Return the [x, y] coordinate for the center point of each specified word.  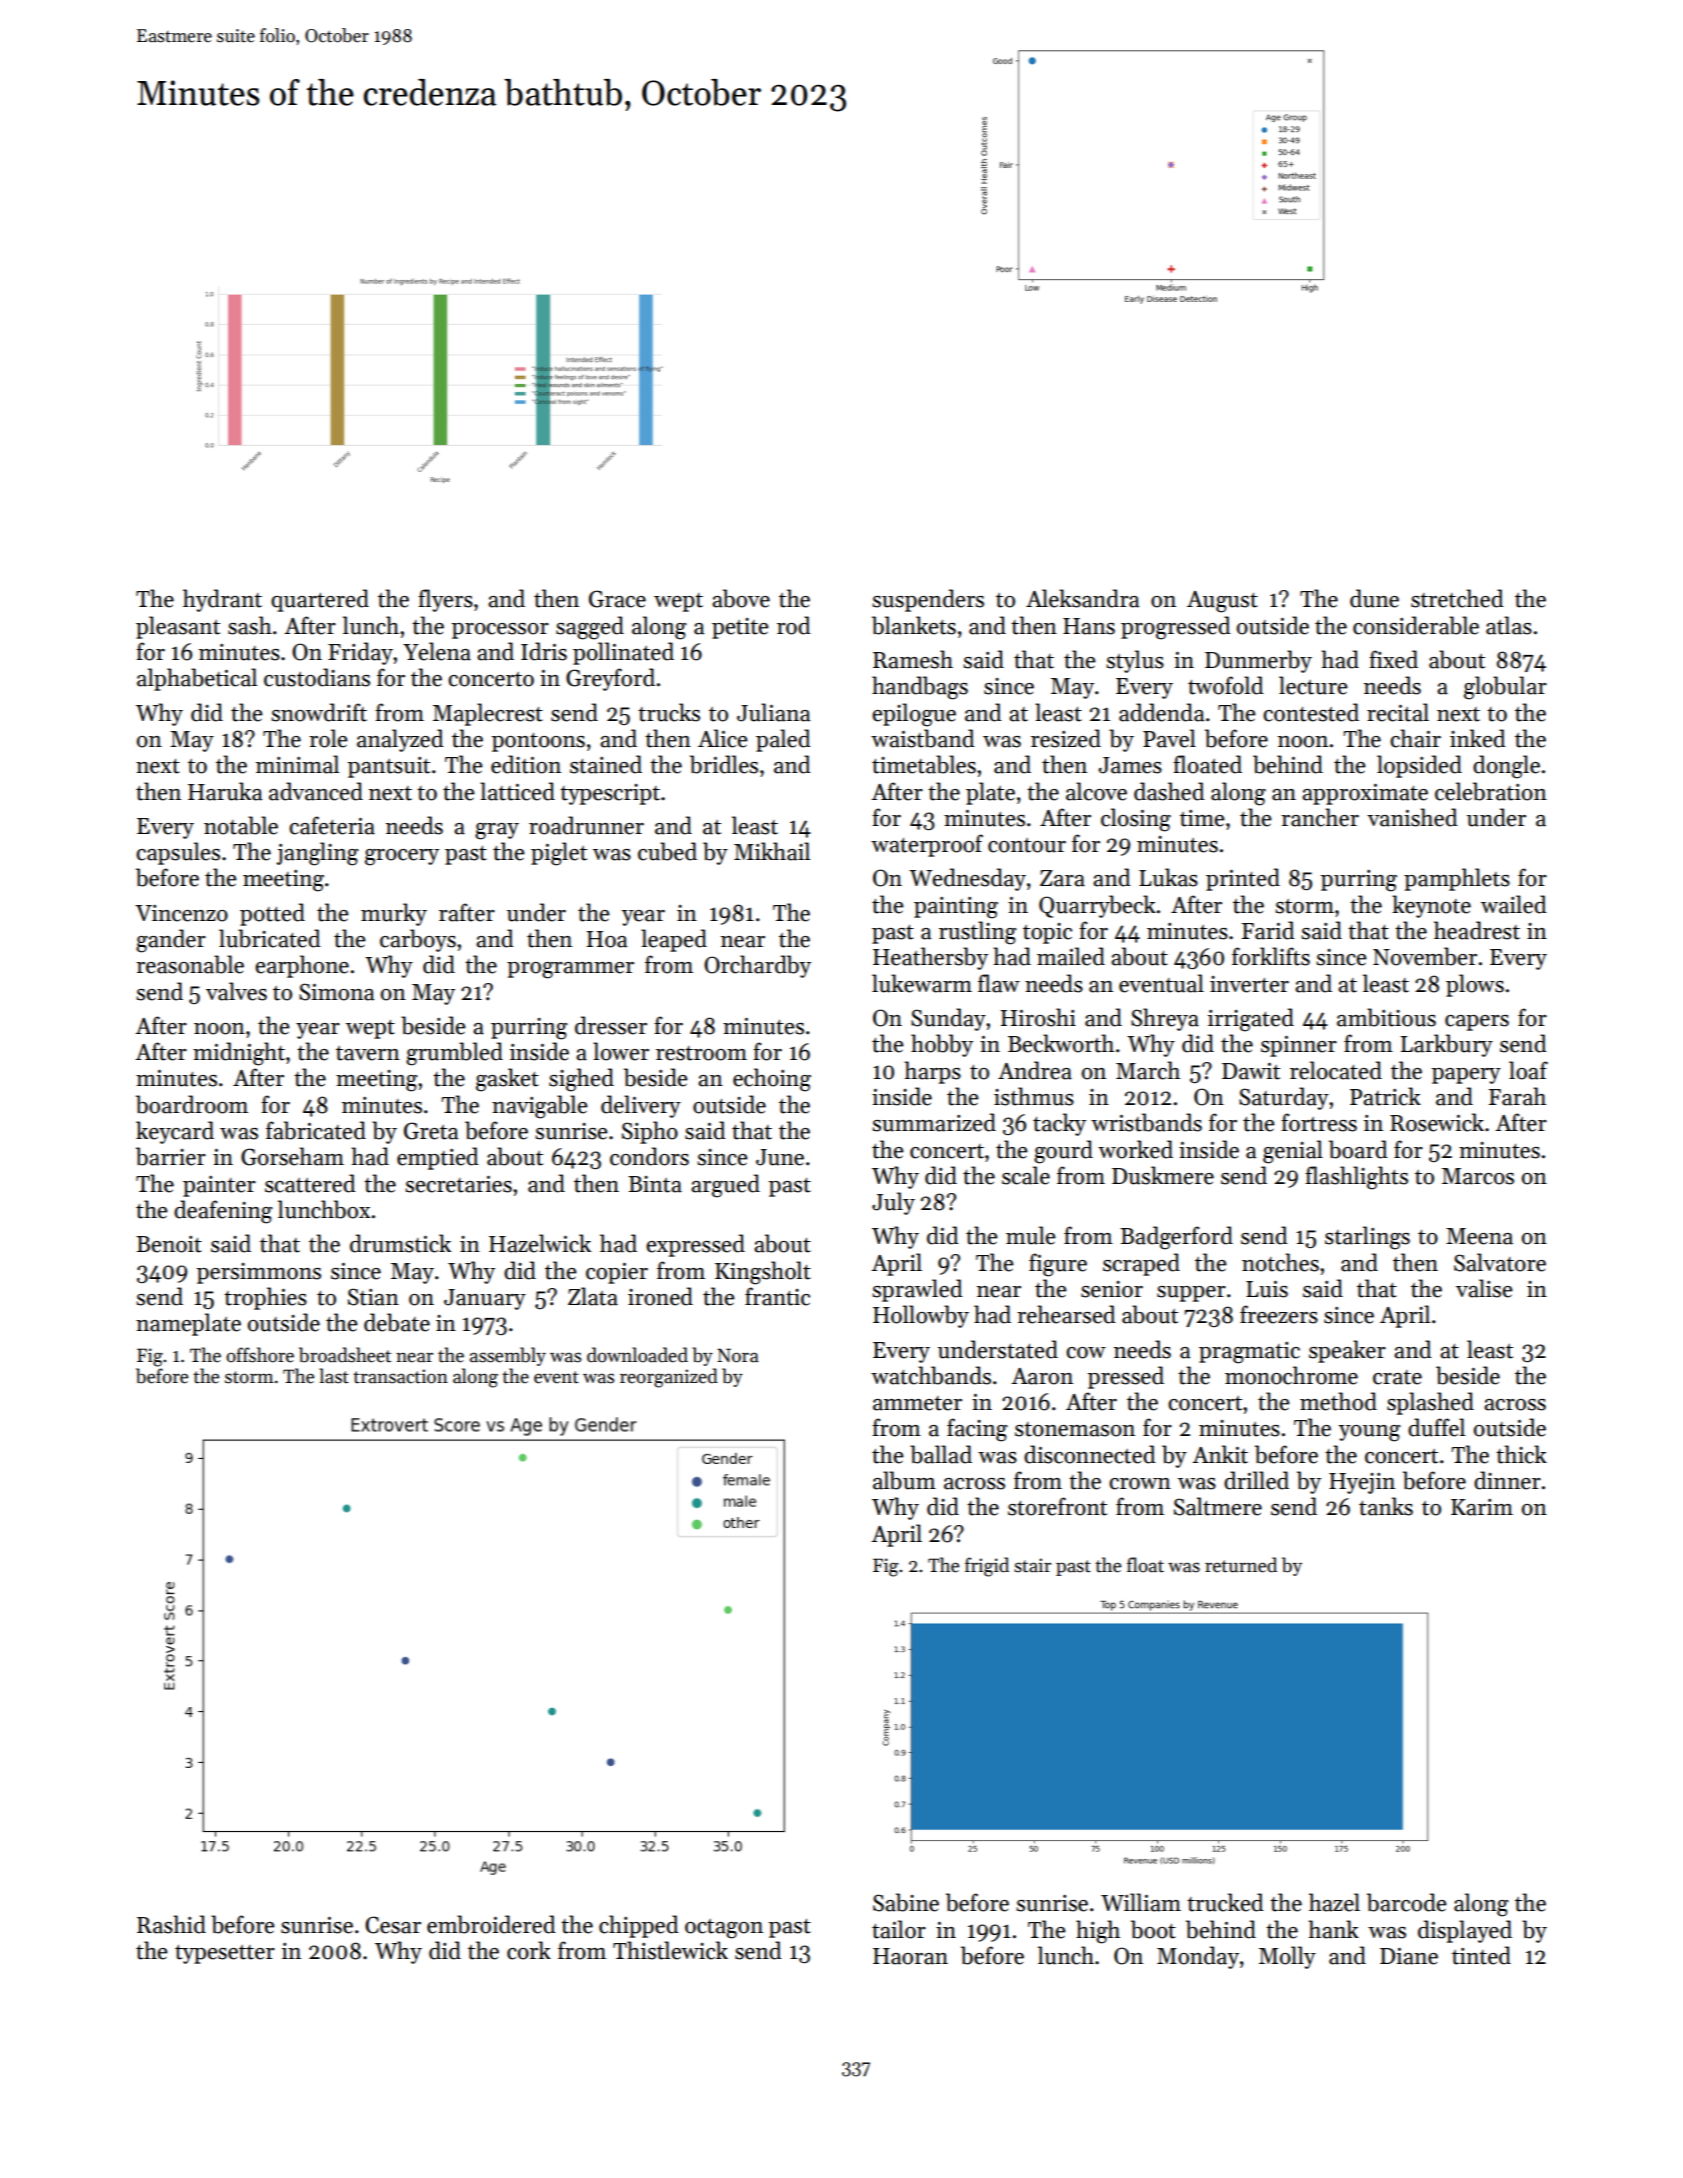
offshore [260, 1355]
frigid [987, 1567]
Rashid [171, 1924]
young [1370, 1433]
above [741, 598]
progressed [1176, 628]
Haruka [225, 791]
